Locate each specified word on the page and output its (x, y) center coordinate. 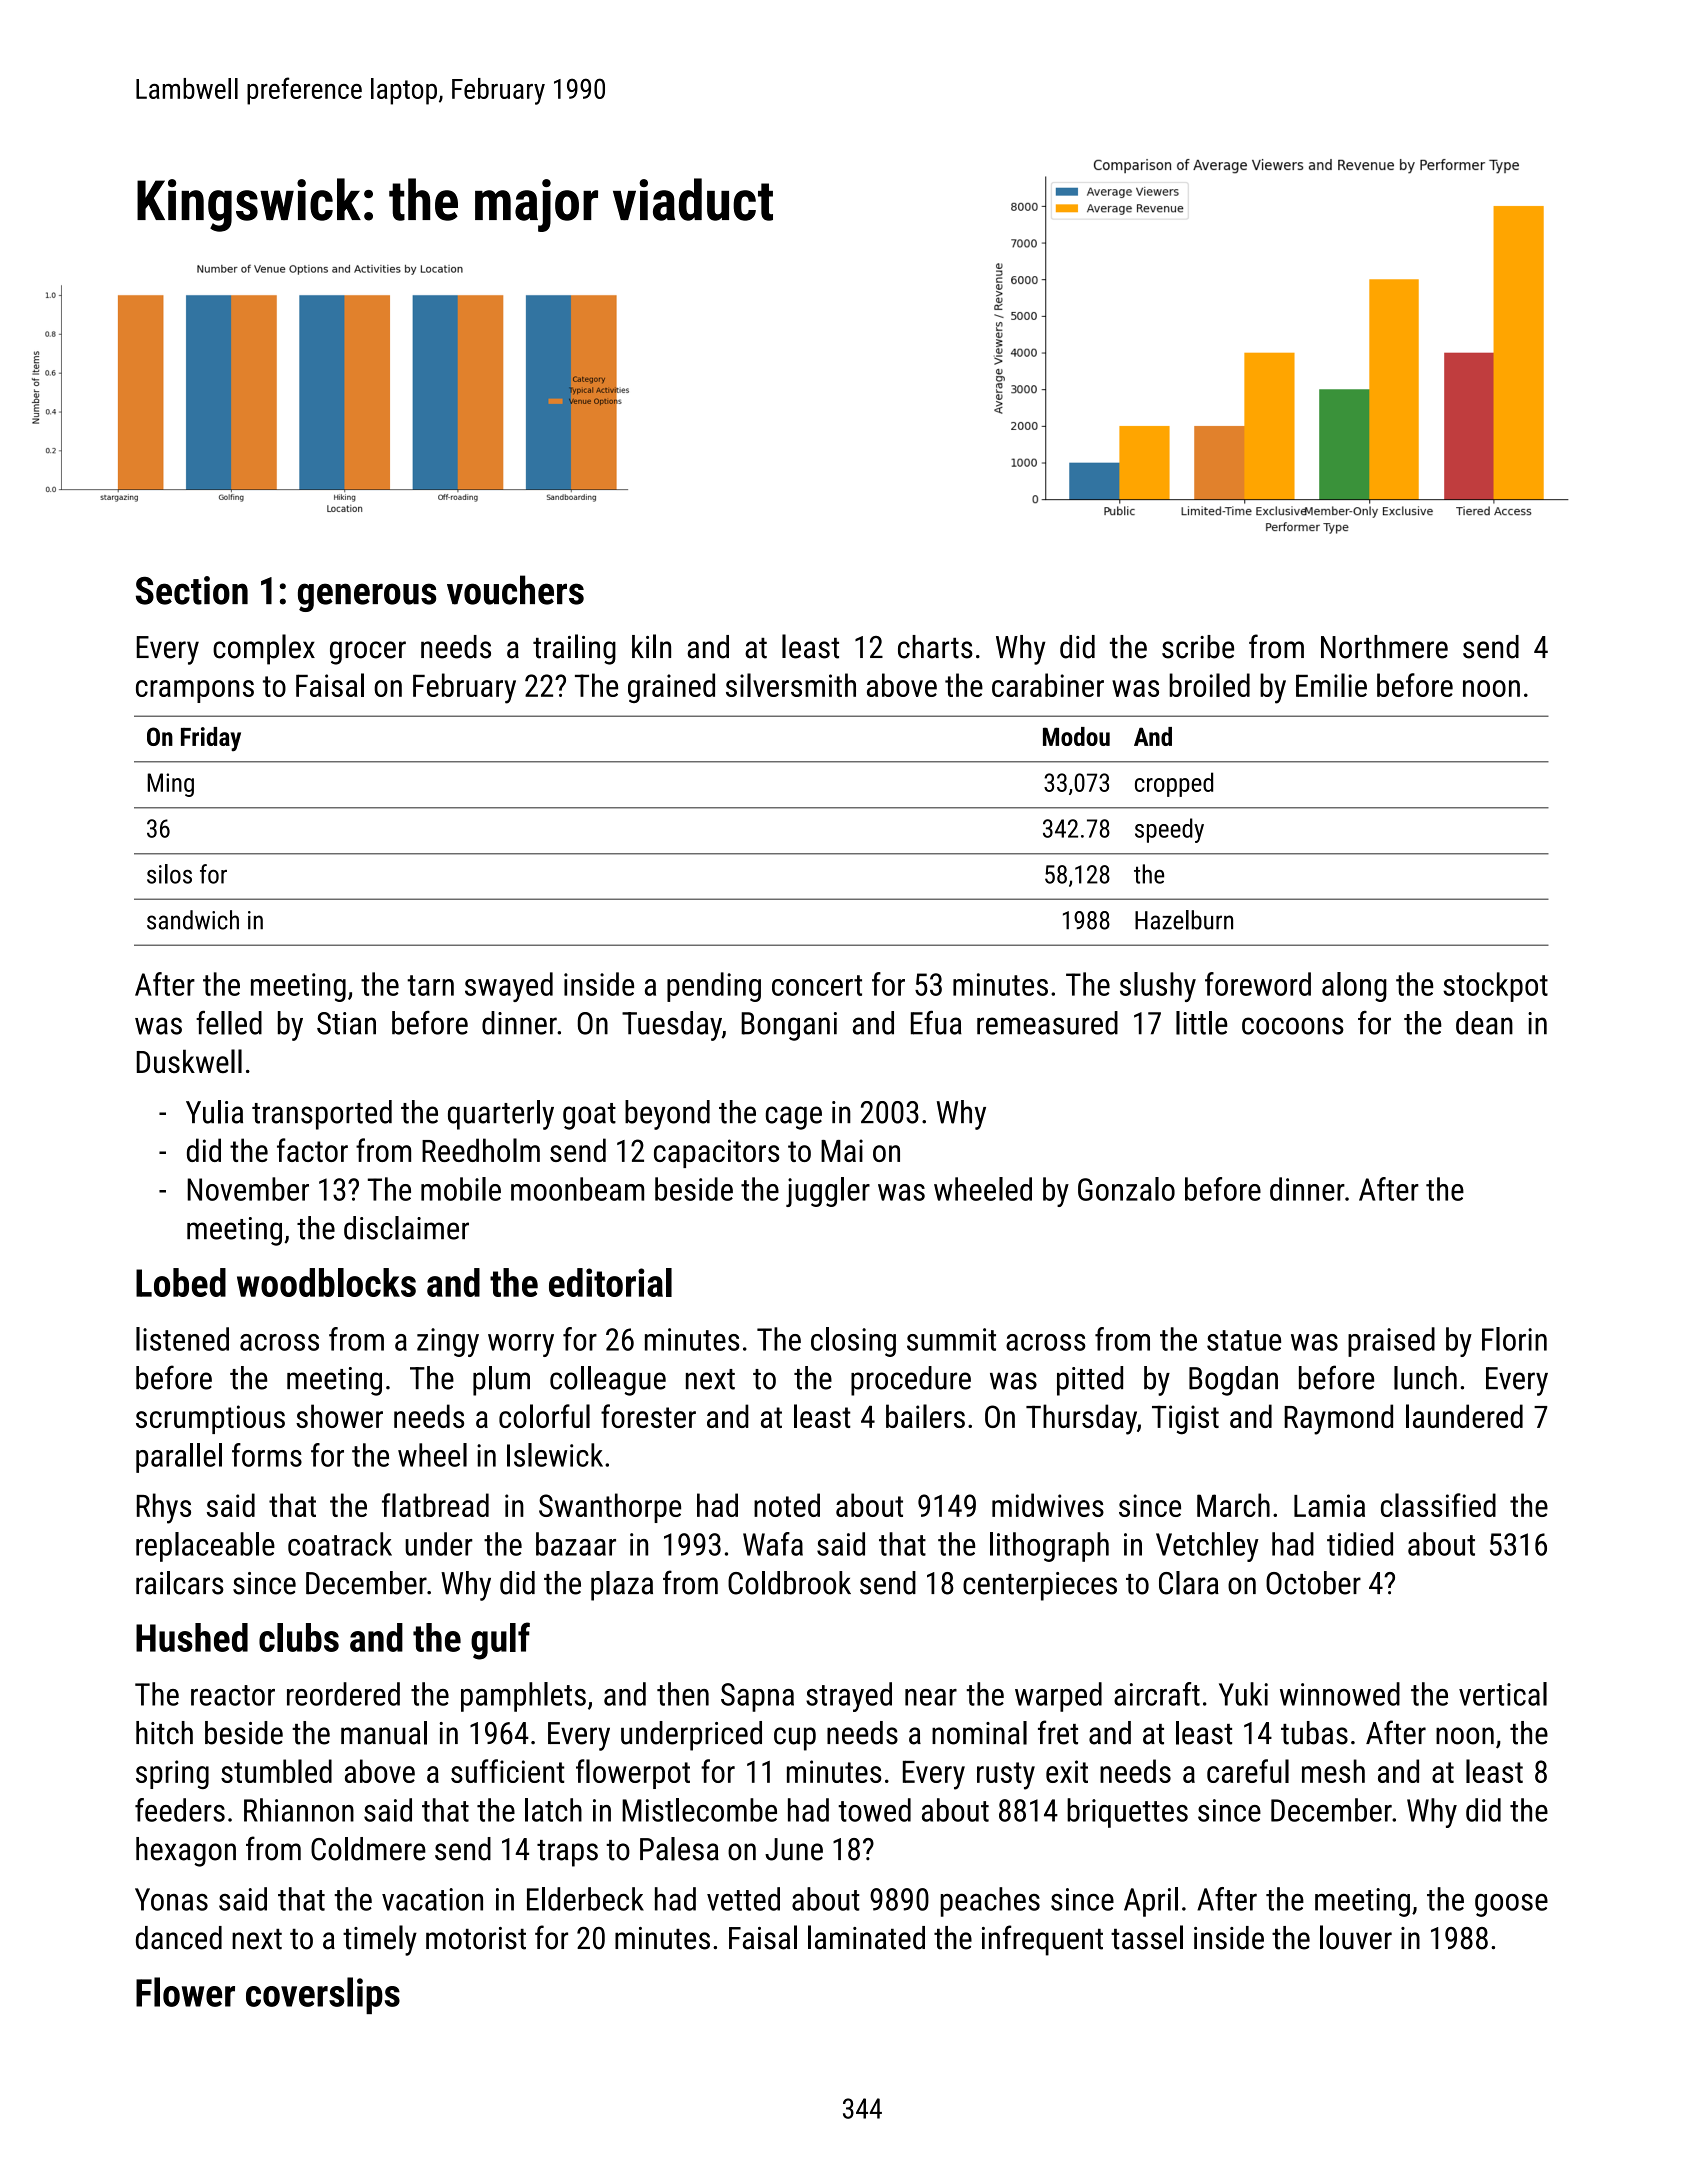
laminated (866, 1937)
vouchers (515, 590)
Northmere (1384, 647)
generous (367, 597)
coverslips (323, 1995)
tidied (1360, 1544)
